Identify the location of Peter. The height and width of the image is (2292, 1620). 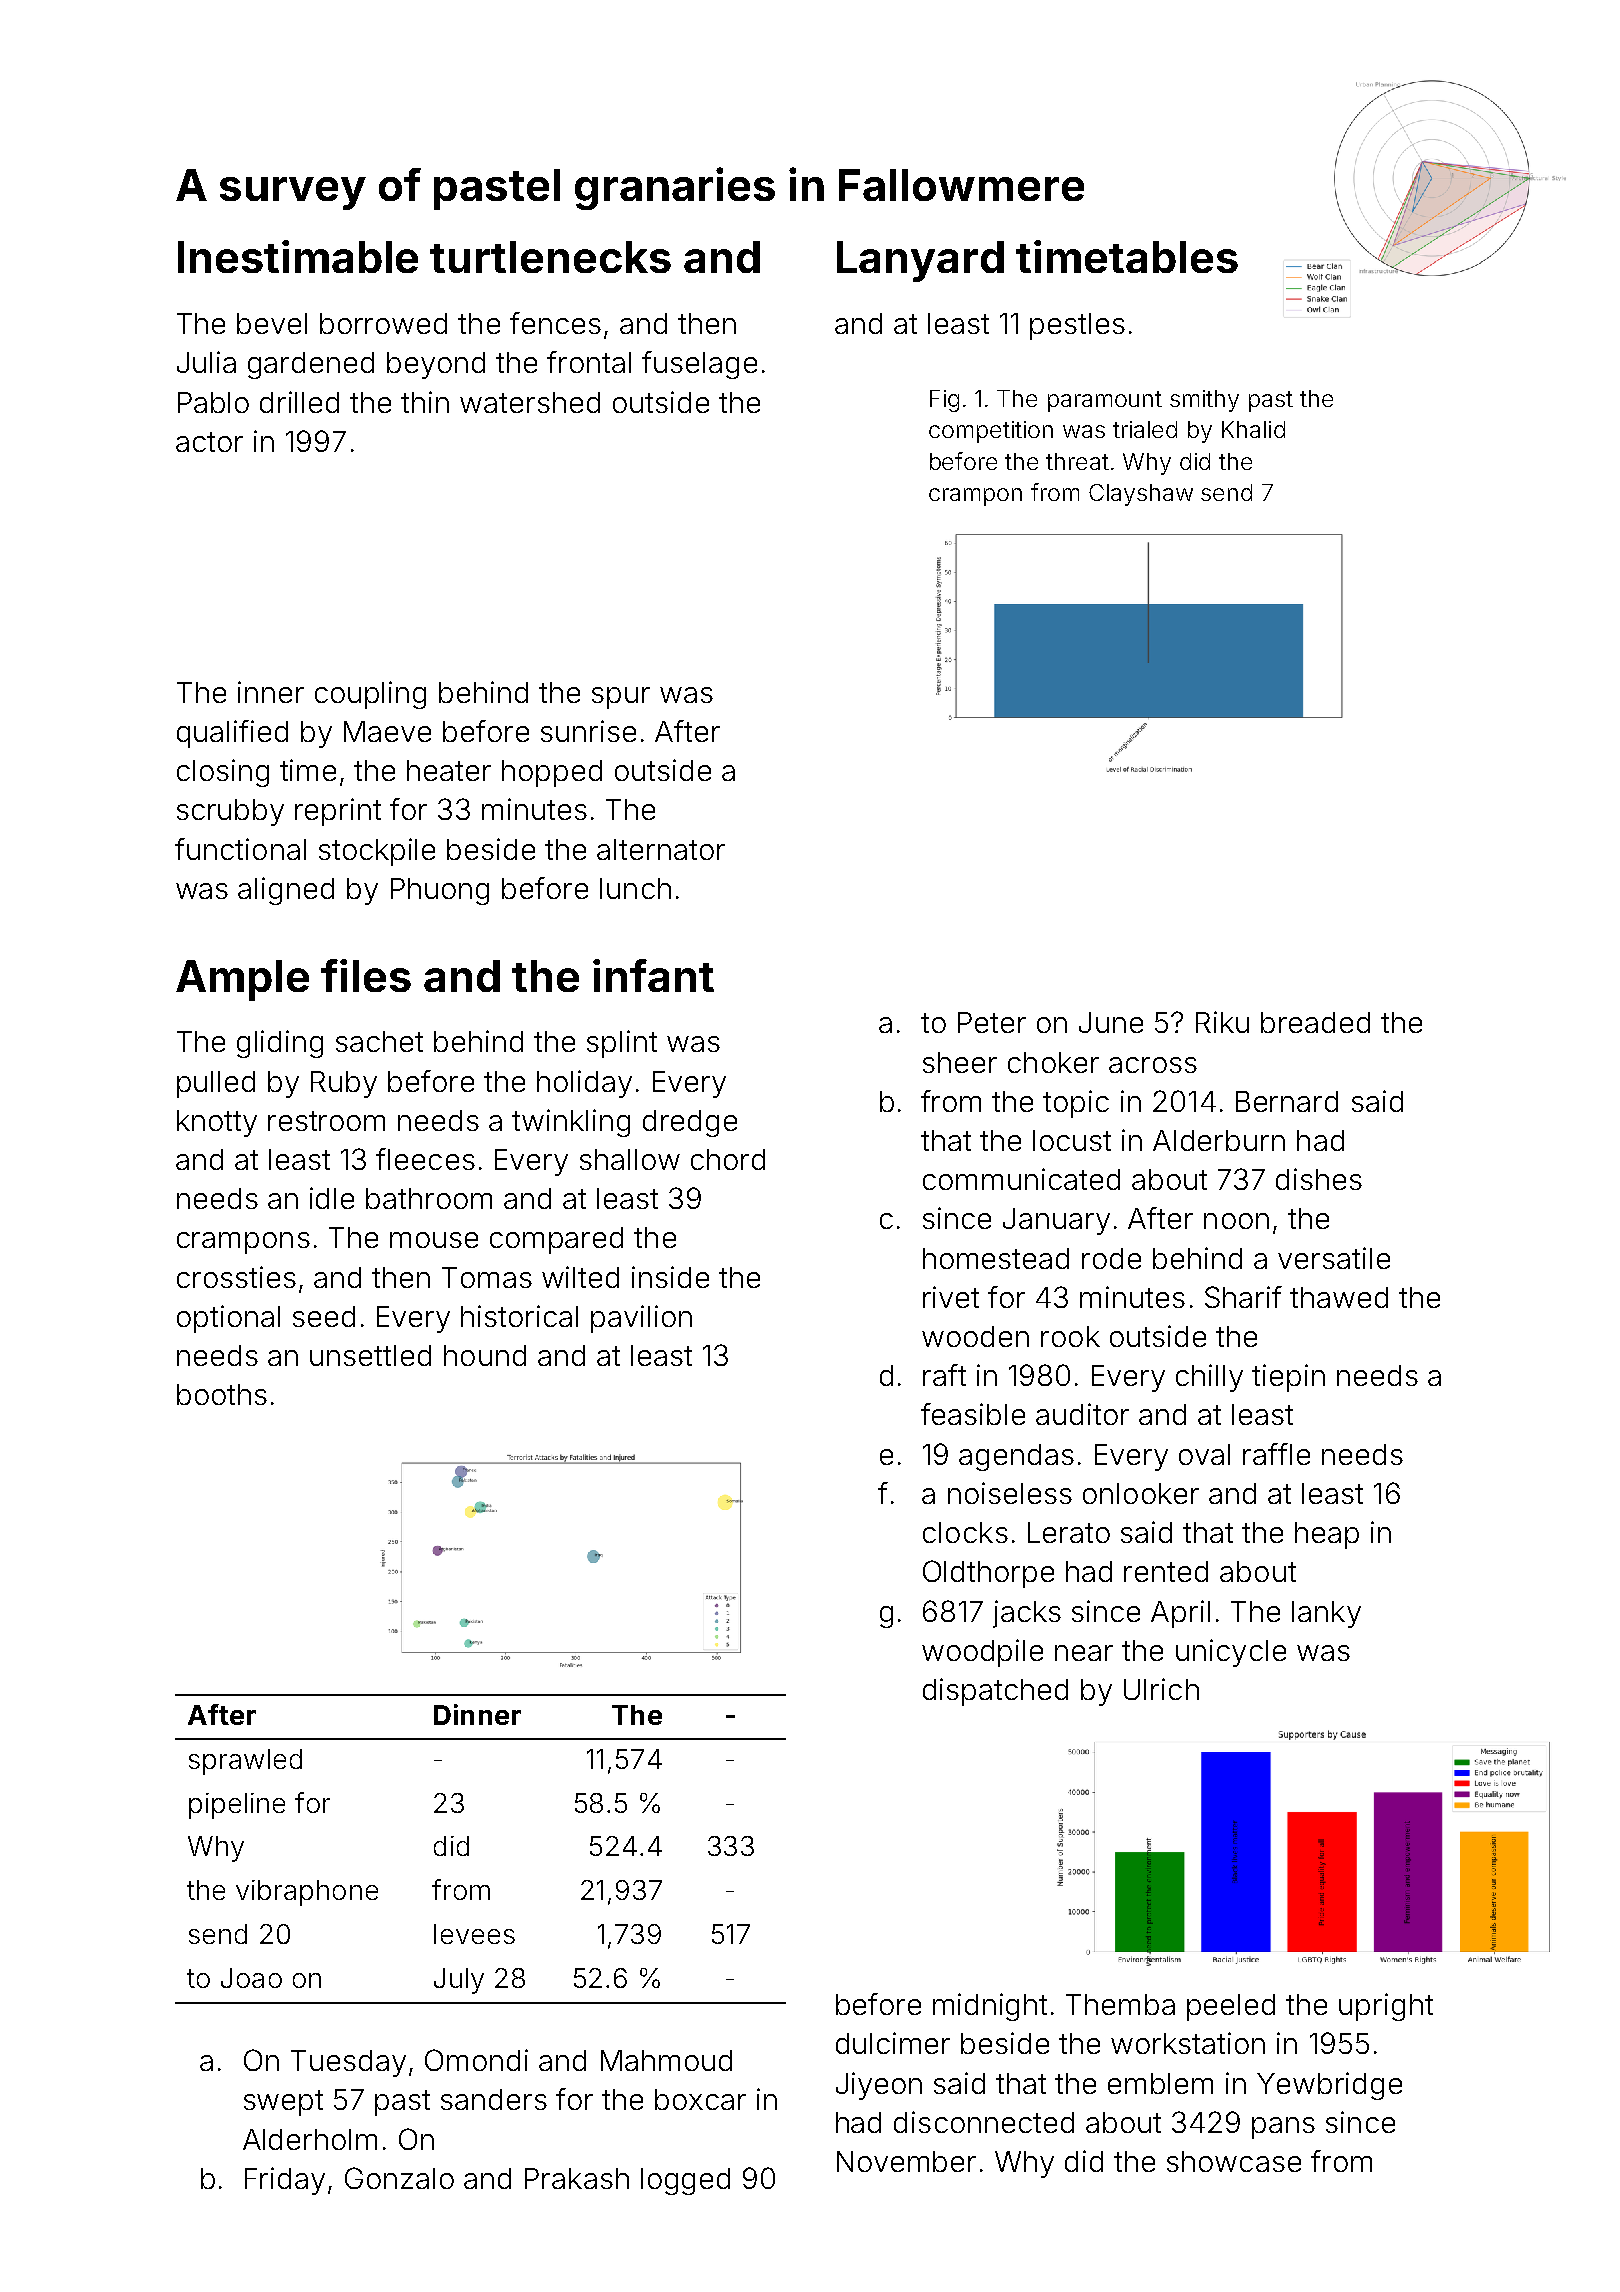
(992, 1022).
